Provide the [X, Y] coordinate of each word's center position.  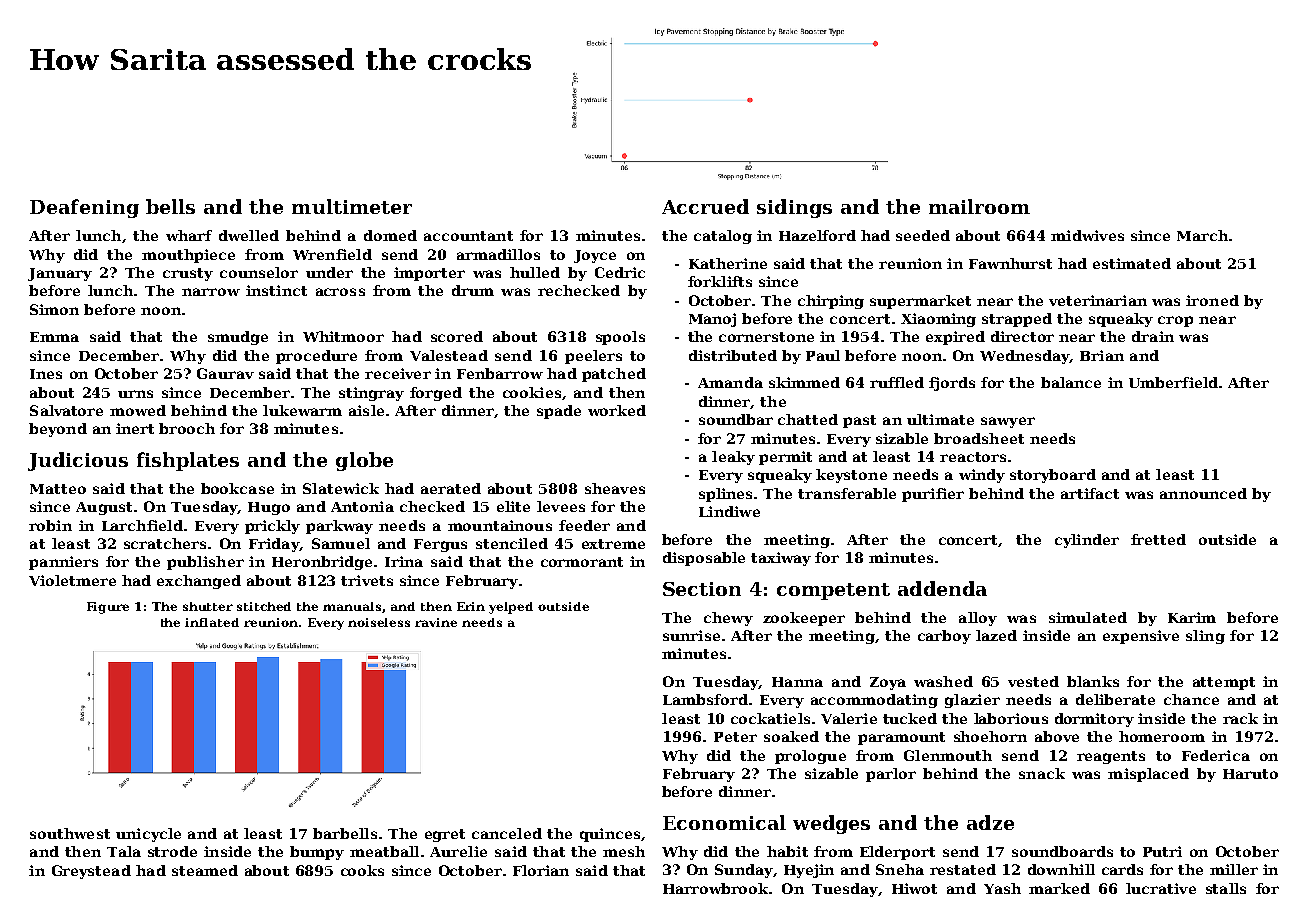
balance [1071, 382]
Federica [1216, 755]
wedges [831, 824]
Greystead [91, 872]
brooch [187, 428]
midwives [1087, 235]
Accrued [705, 206]
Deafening [84, 208]
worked [617, 410]
